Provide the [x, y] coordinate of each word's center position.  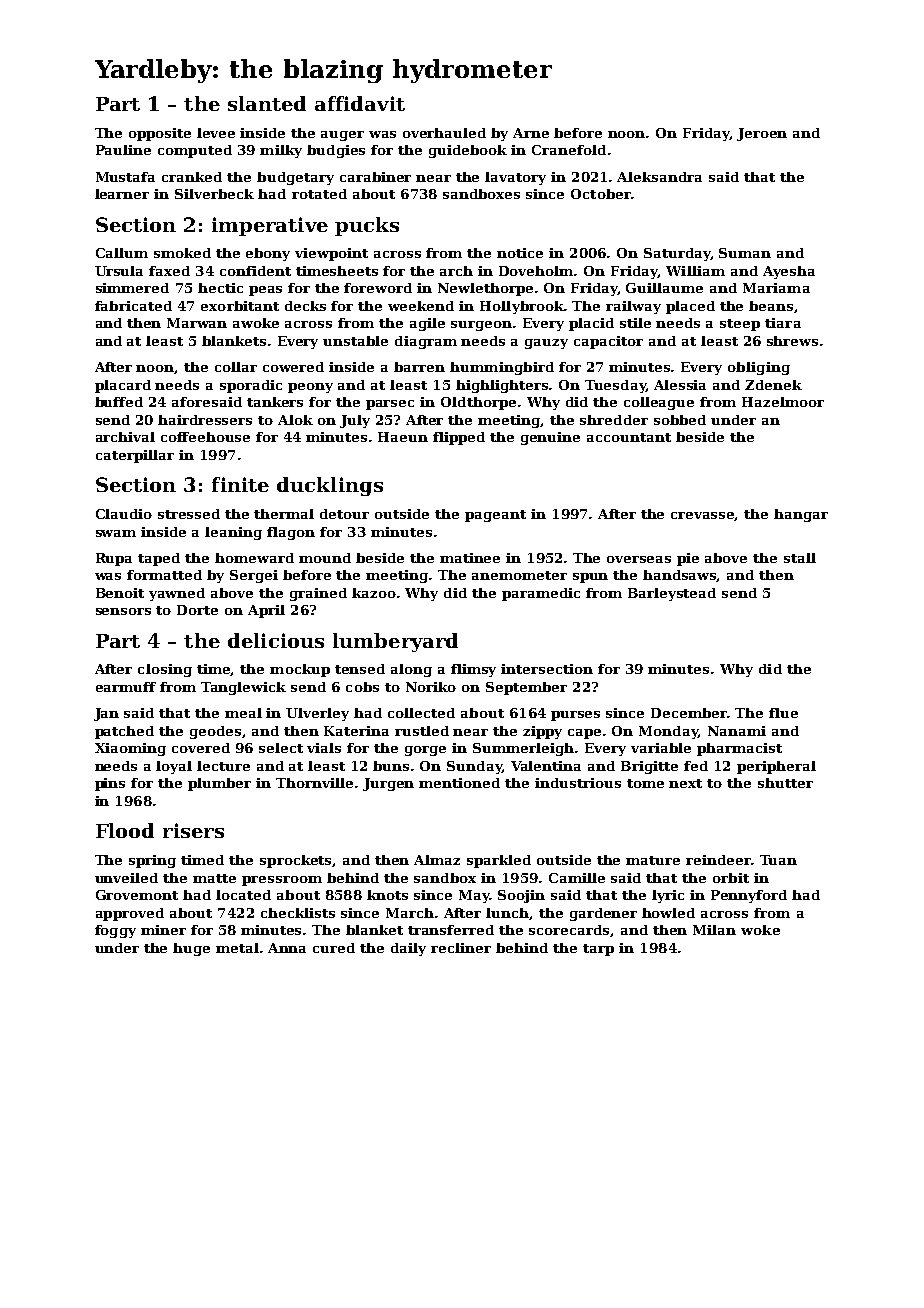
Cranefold [569, 150]
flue [783, 713]
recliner [461, 948]
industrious [578, 783]
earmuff [126, 687]
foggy [115, 931]
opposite [160, 134]
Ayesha [789, 272]
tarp [598, 950]
